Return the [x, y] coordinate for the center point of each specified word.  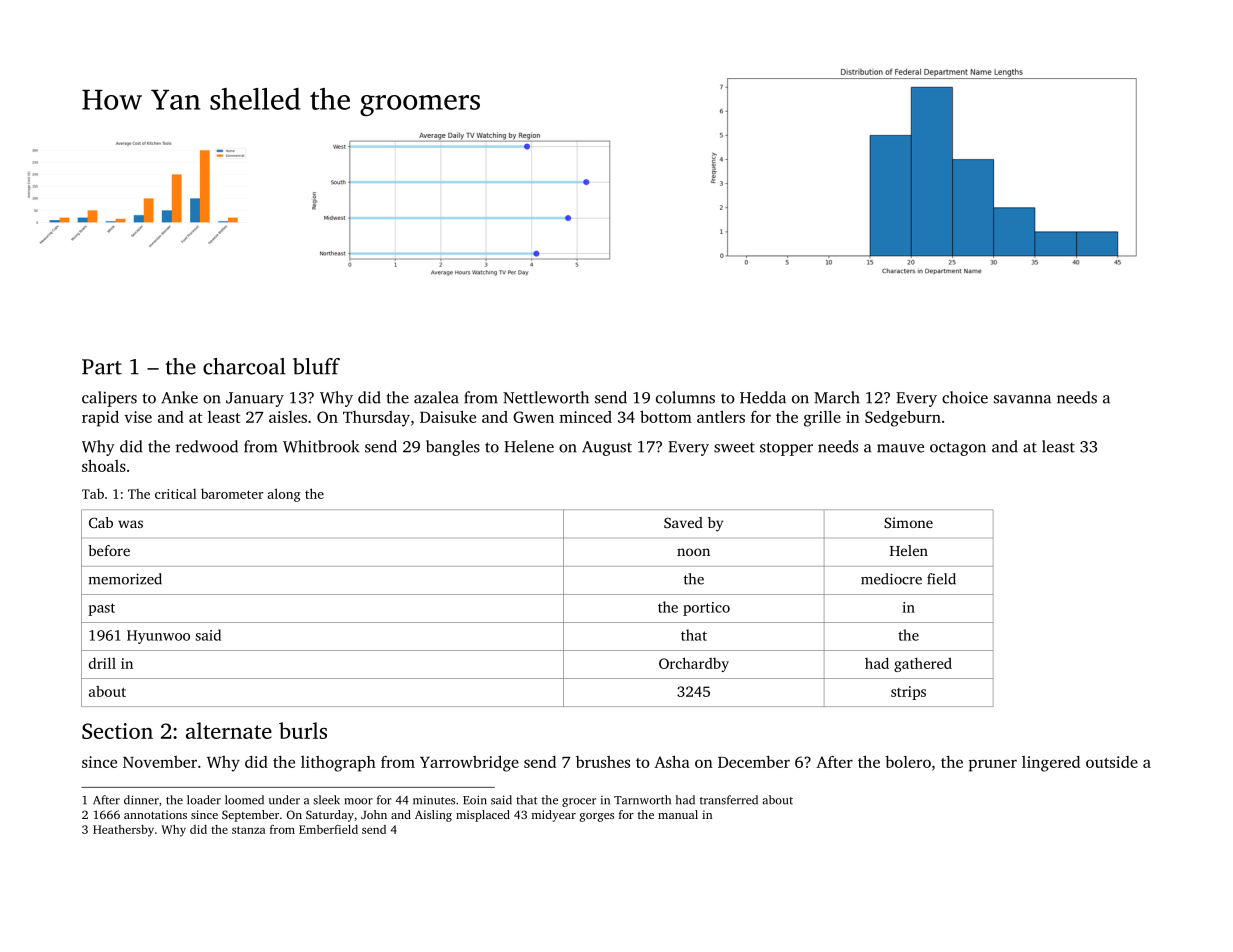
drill [102, 663]
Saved [683, 522]
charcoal [244, 366]
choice [965, 397]
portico [706, 609]
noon [693, 552]
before [109, 550]
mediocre [891, 579]
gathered [923, 664]
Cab [101, 522]
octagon [958, 449]
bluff [316, 366]
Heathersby [123, 831]
